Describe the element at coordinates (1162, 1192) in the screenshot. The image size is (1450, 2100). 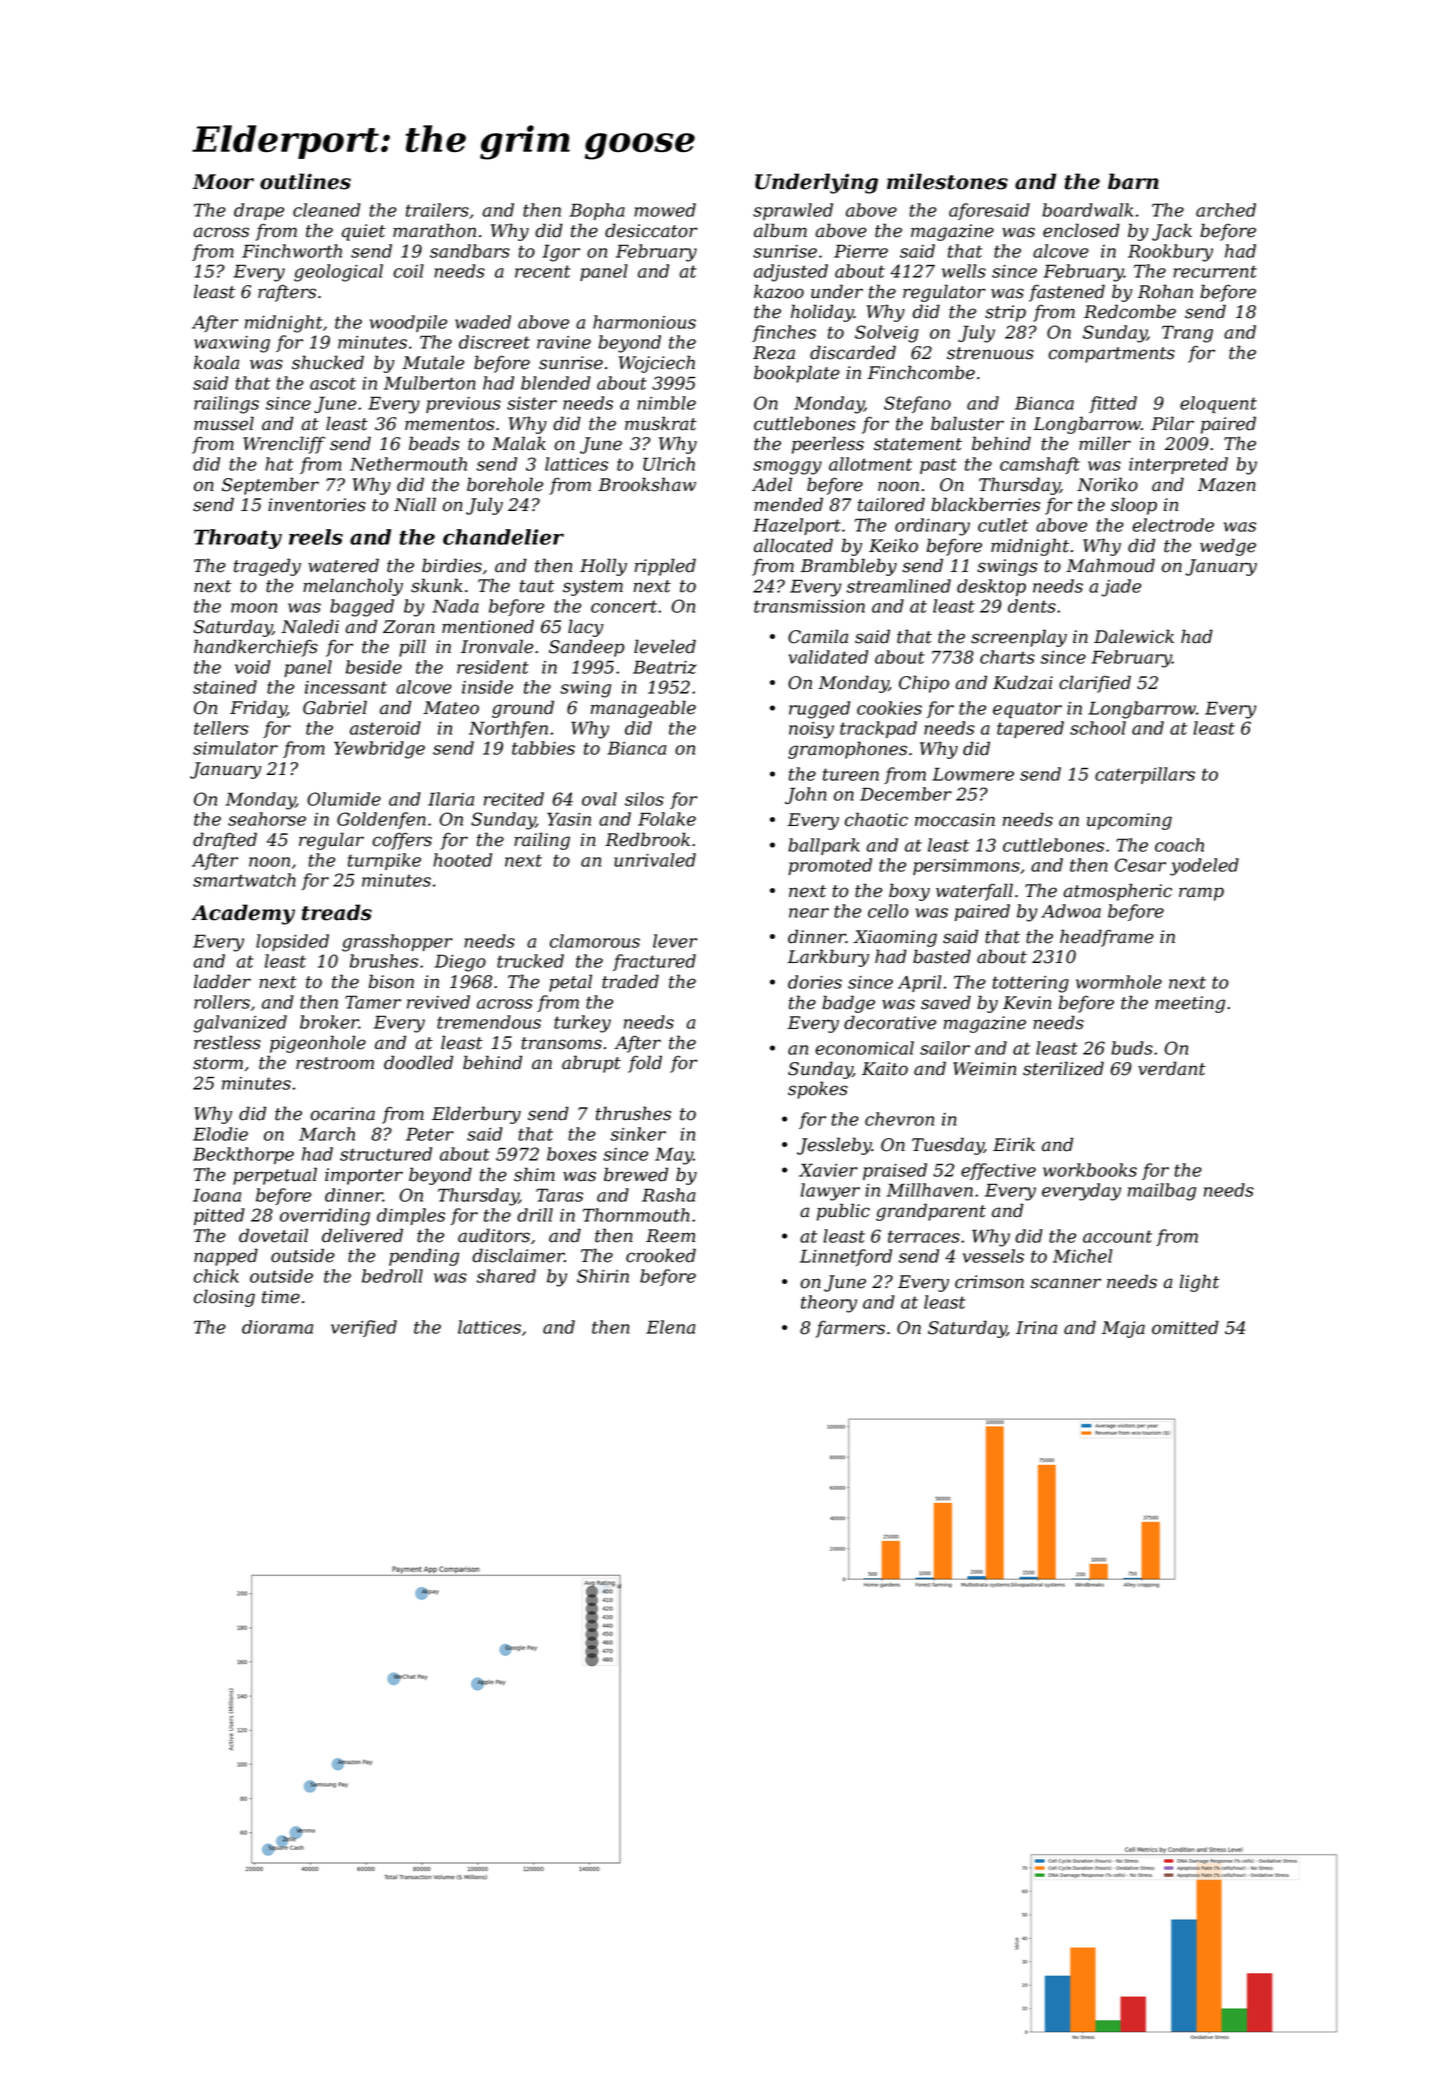
I see `mailbag` at that location.
